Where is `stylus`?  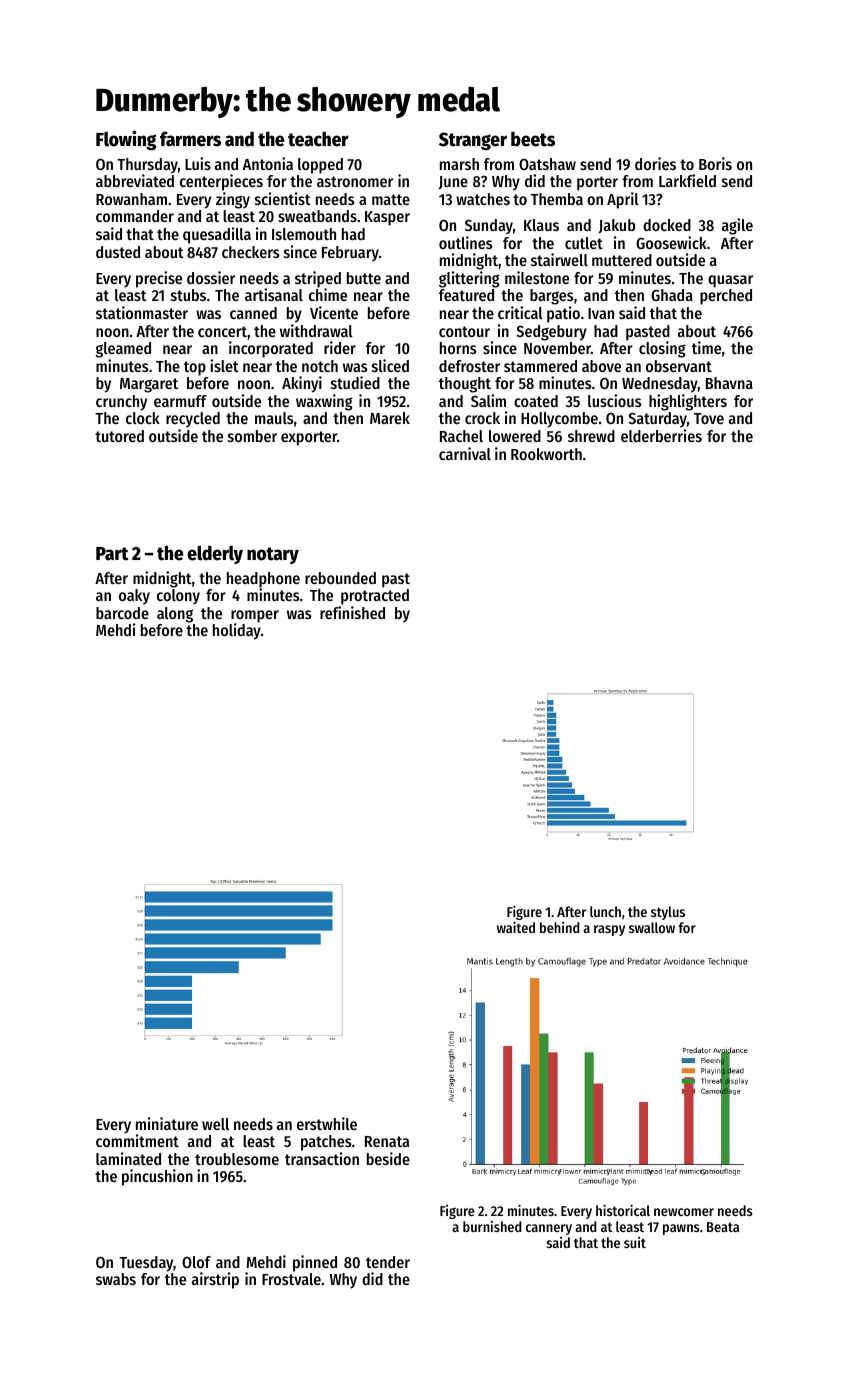
stylus is located at coordinates (668, 913).
